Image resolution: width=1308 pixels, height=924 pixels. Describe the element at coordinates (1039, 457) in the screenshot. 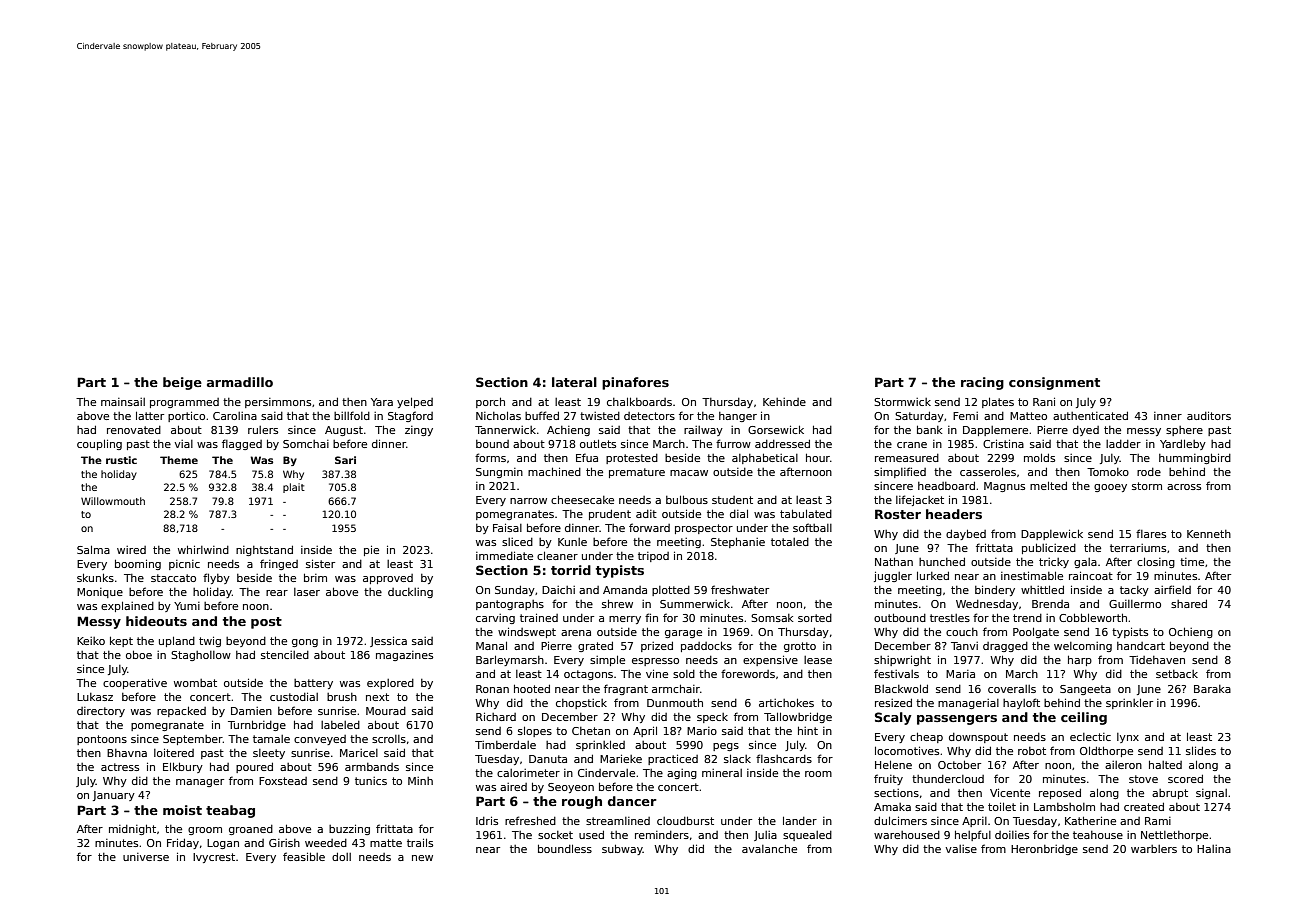

I see `molds` at that location.
